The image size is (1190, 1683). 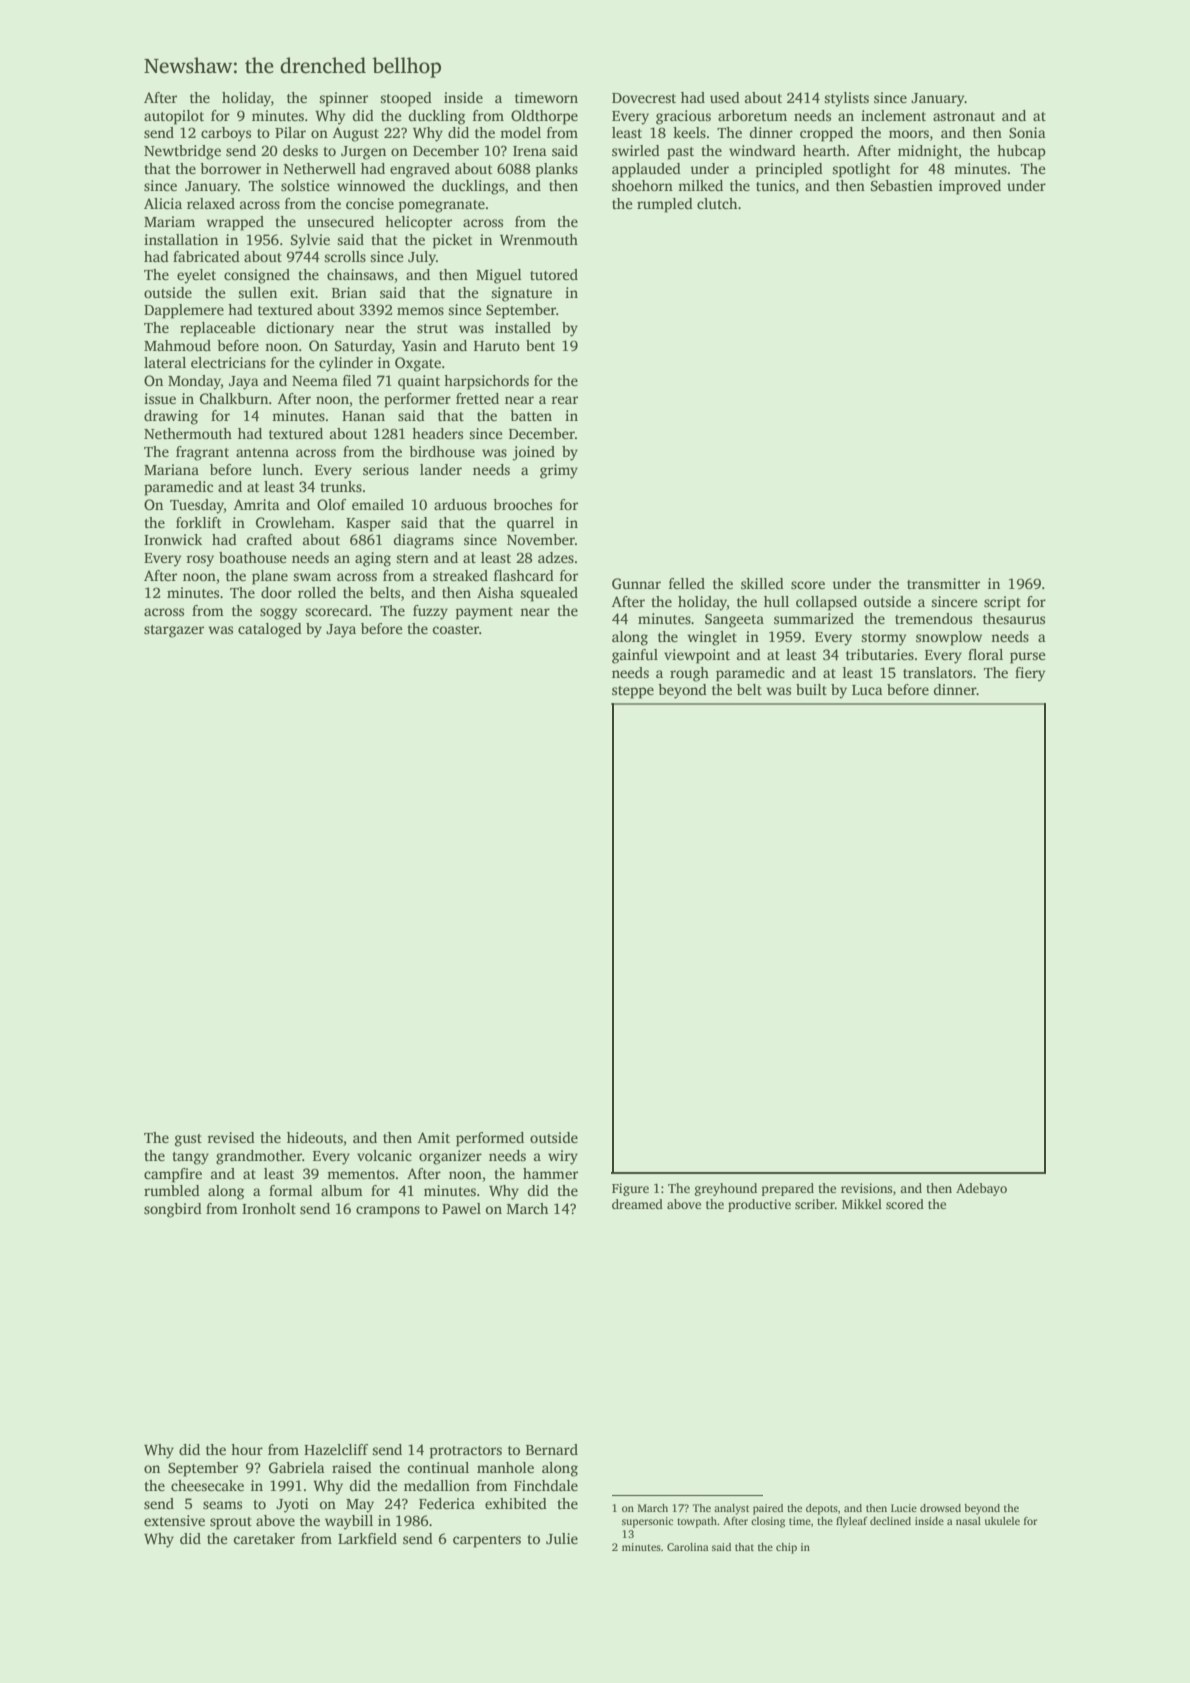 What do you see at coordinates (562, 1538) in the screenshot?
I see `Julie` at bounding box center [562, 1538].
